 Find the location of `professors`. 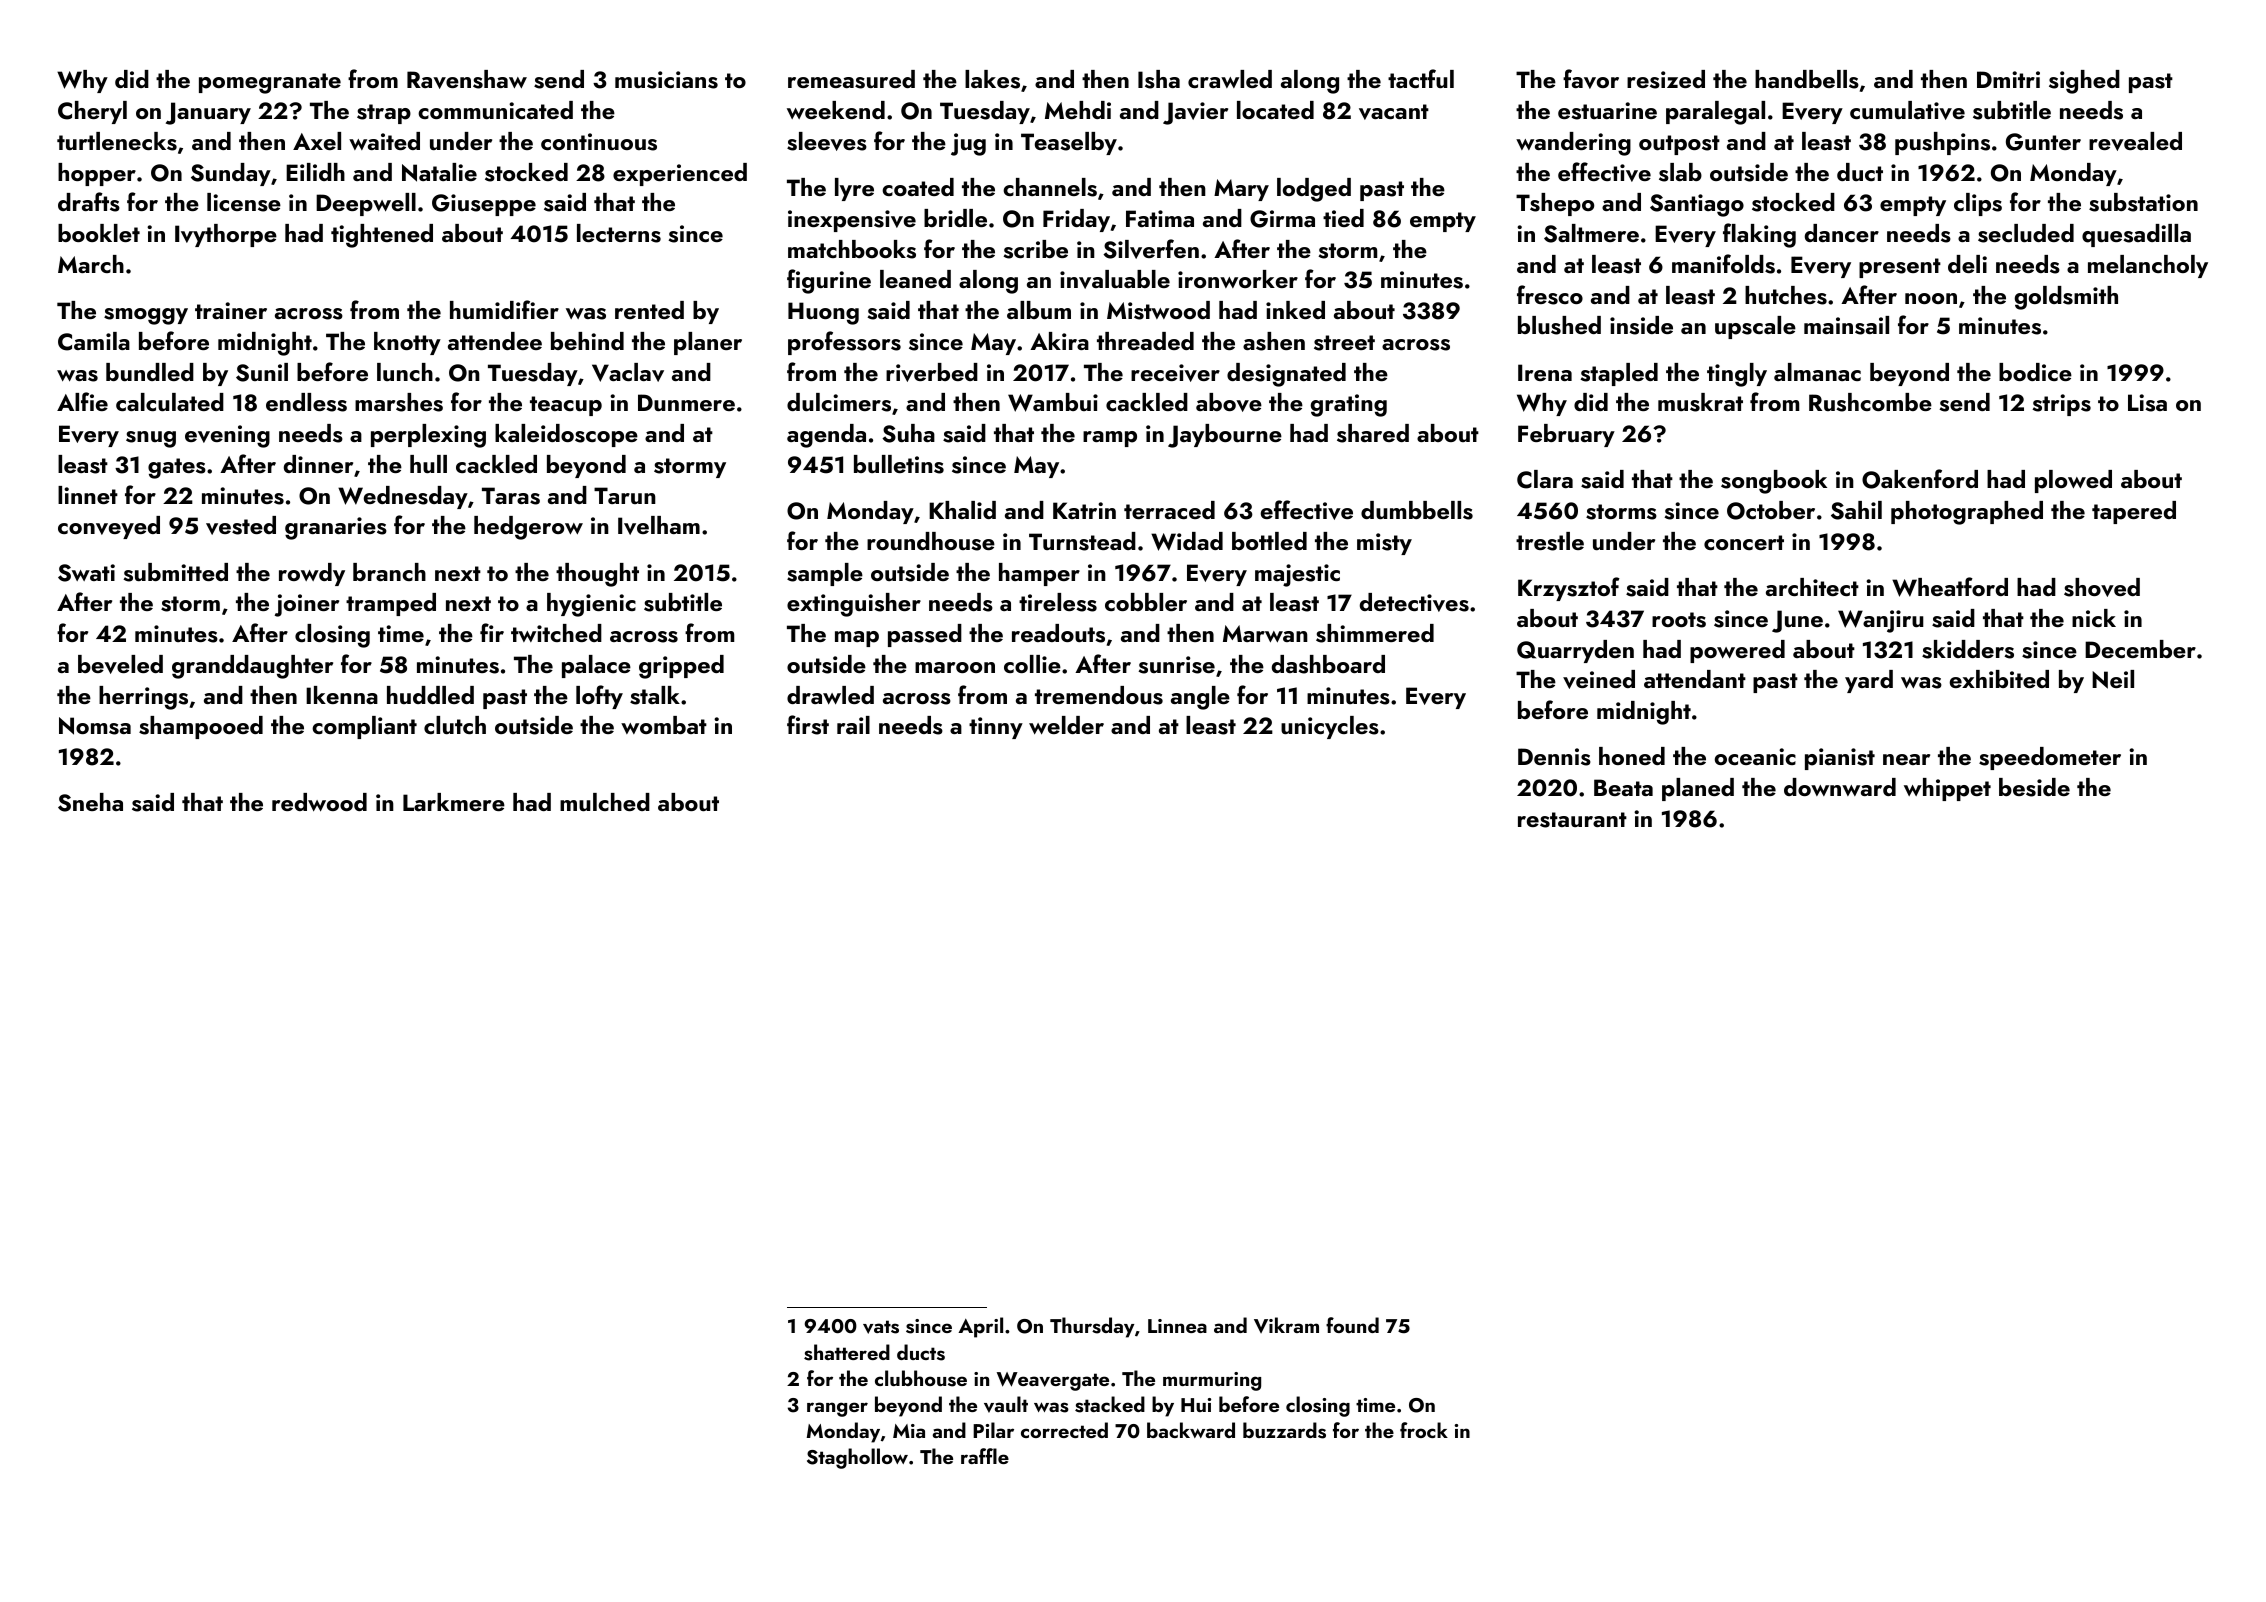

professors is located at coordinates (844, 343).
